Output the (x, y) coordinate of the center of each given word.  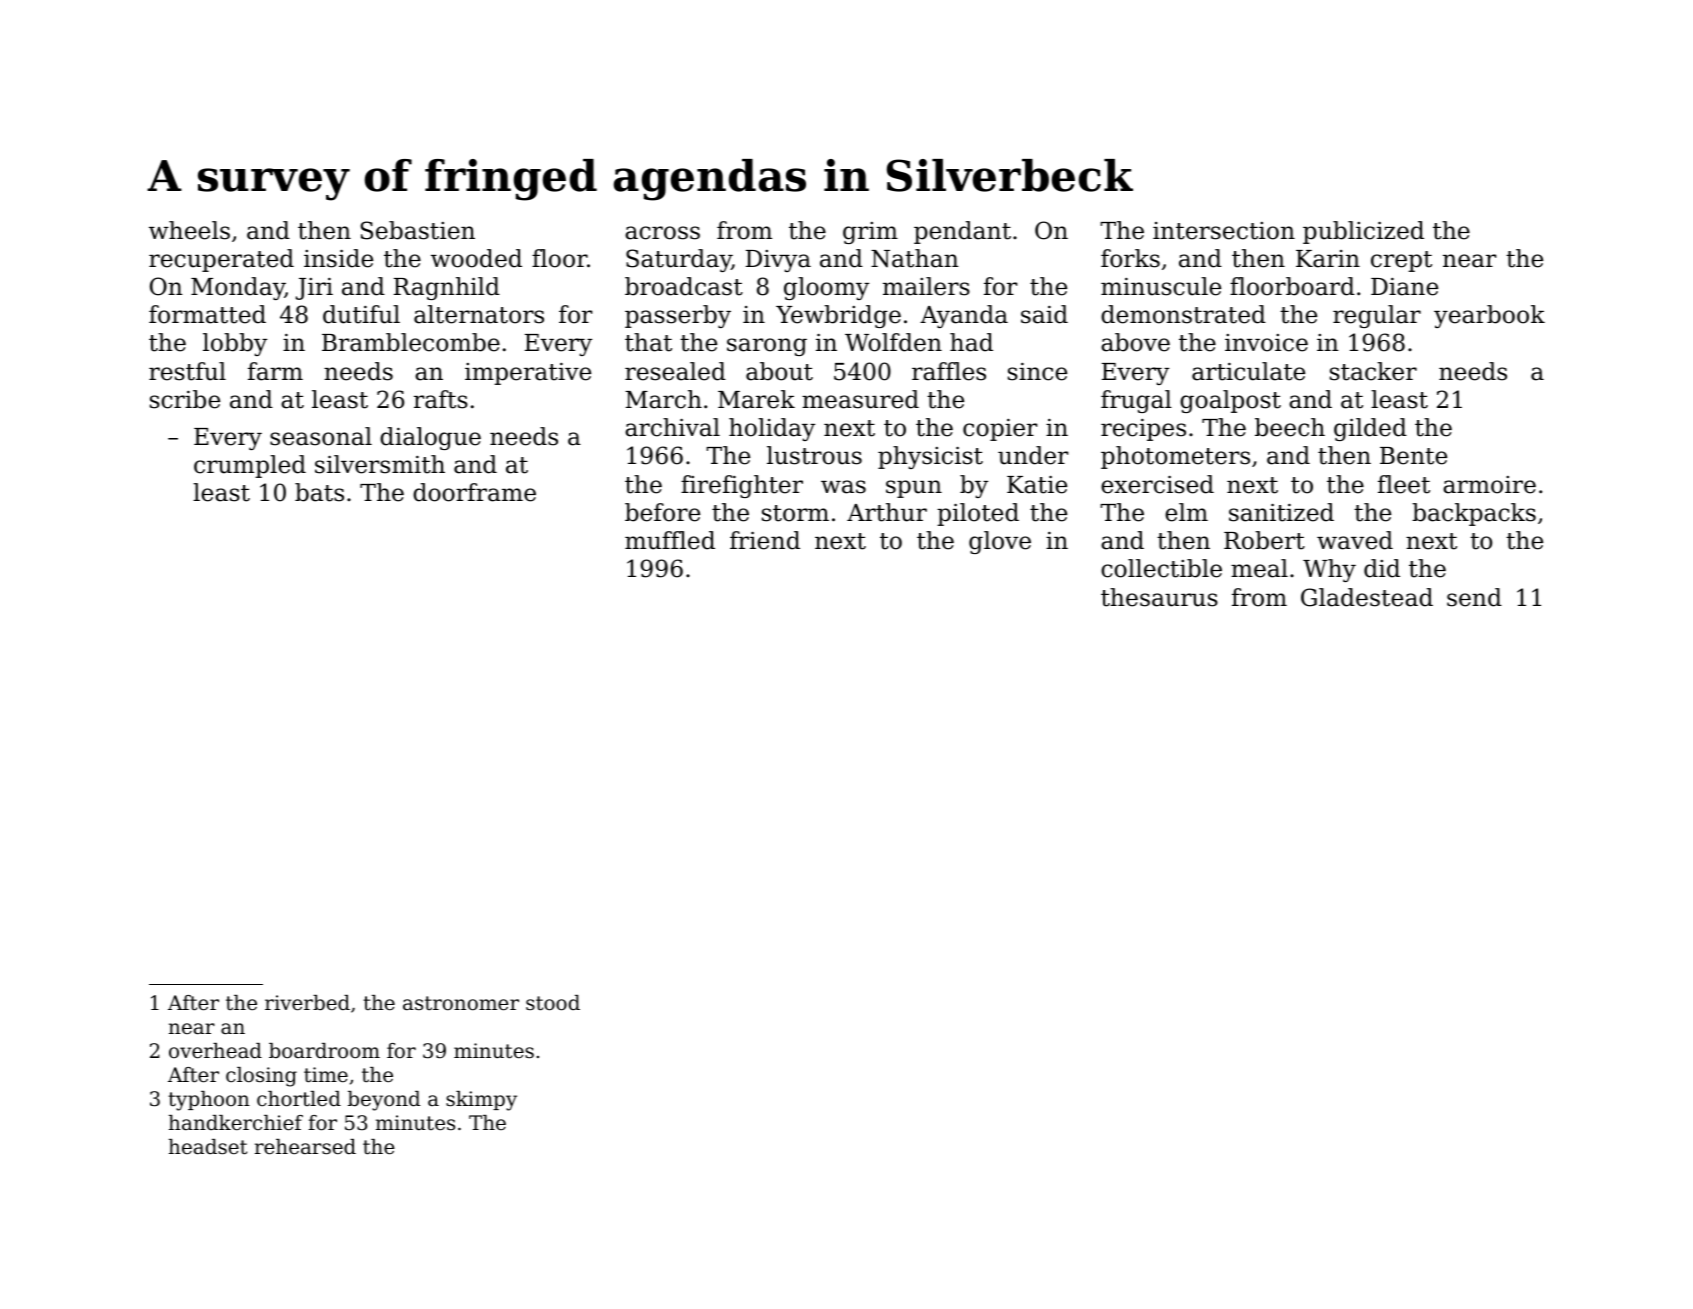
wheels (189, 230)
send (1474, 597)
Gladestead (1367, 597)
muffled (670, 540)
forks (1130, 258)
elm (1186, 512)
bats (319, 492)
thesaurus (1159, 597)
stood (553, 1003)
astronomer (461, 1003)
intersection (1224, 231)
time (326, 1075)
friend (765, 540)
